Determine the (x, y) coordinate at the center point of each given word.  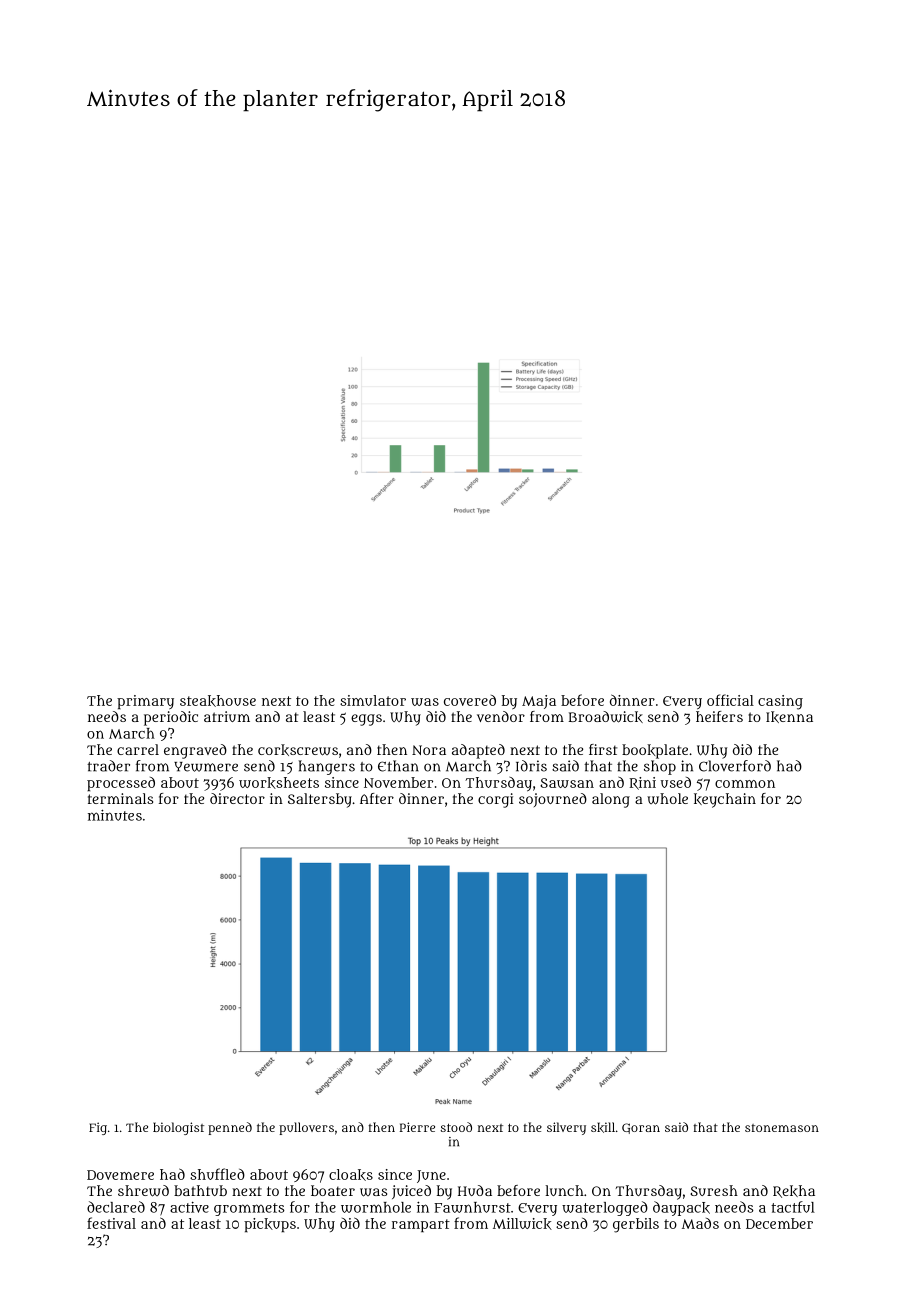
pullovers (306, 1128)
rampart (421, 1225)
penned (230, 1128)
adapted (478, 751)
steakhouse (218, 701)
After (377, 798)
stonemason (782, 1128)
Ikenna (789, 717)
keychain (725, 800)
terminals (120, 798)
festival (111, 1223)
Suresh (714, 1190)
